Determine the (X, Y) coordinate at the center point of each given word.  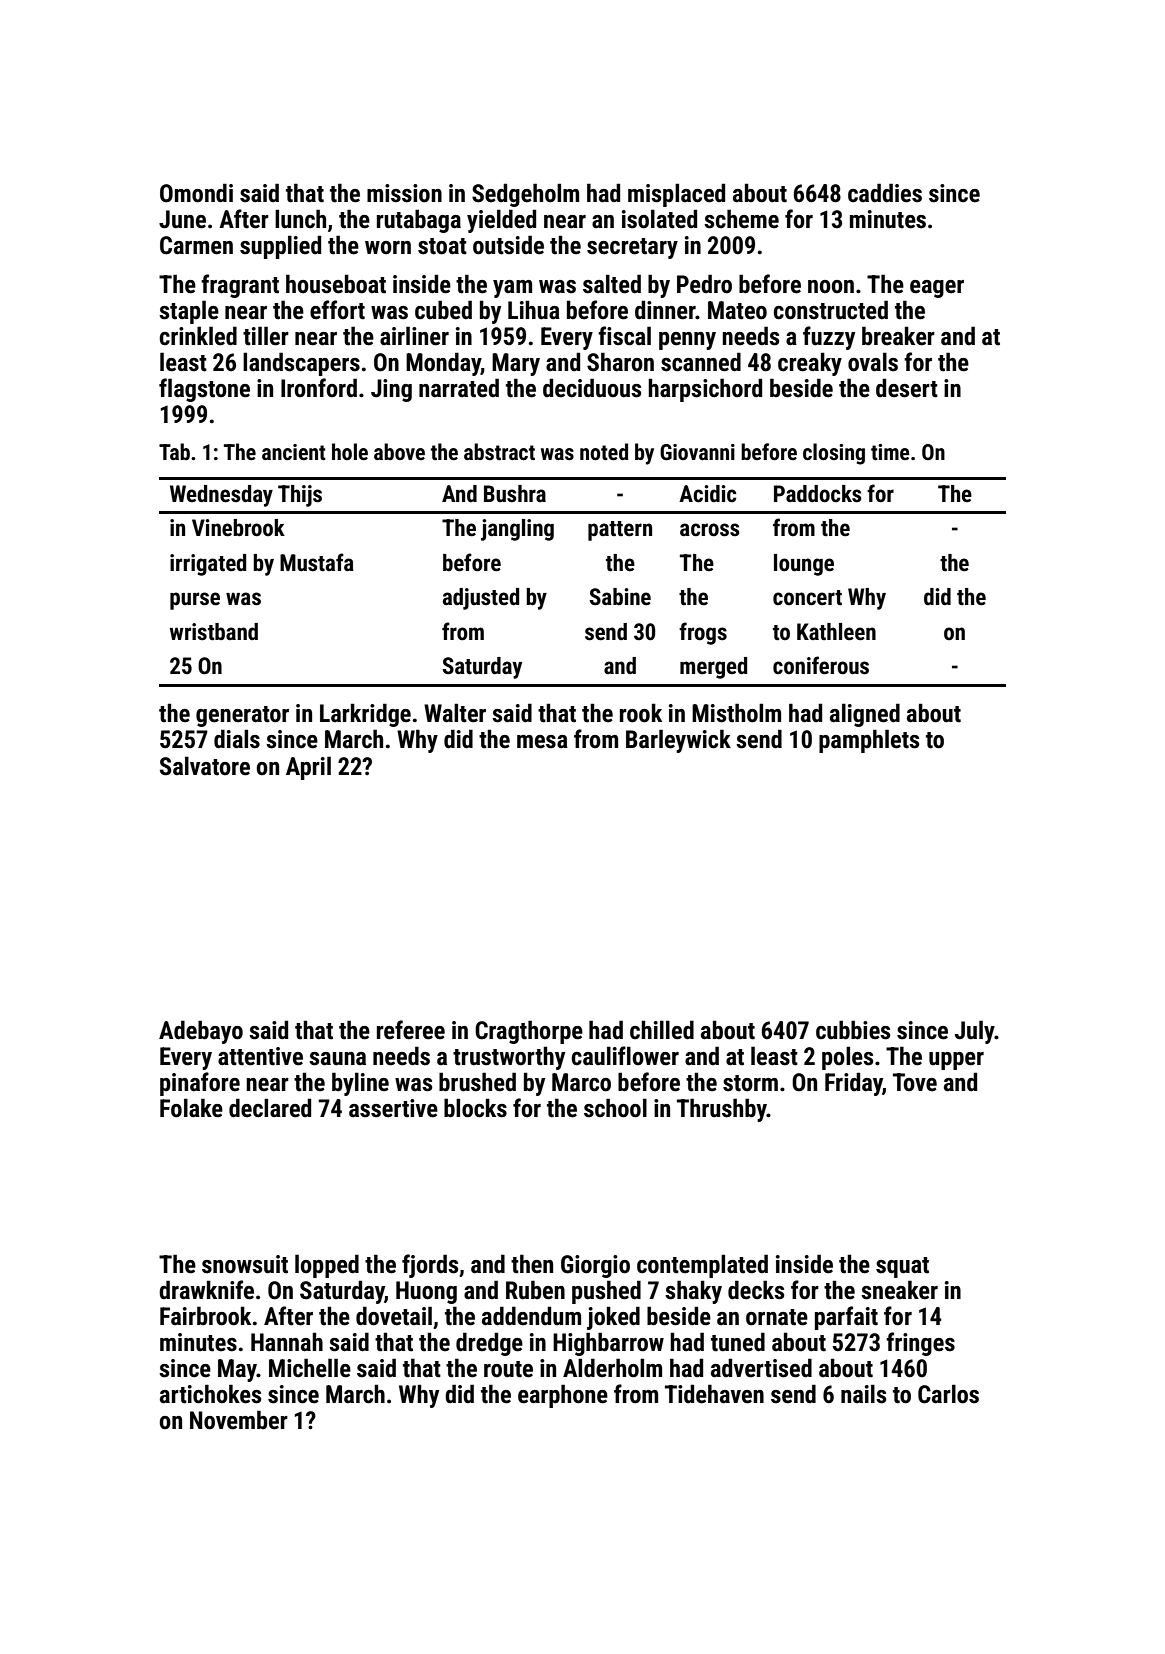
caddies (885, 193)
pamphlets (869, 741)
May (237, 1370)
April (308, 768)
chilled (662, 1030)
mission (404, 193)
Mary (516, 364)
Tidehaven (714, 1394)
